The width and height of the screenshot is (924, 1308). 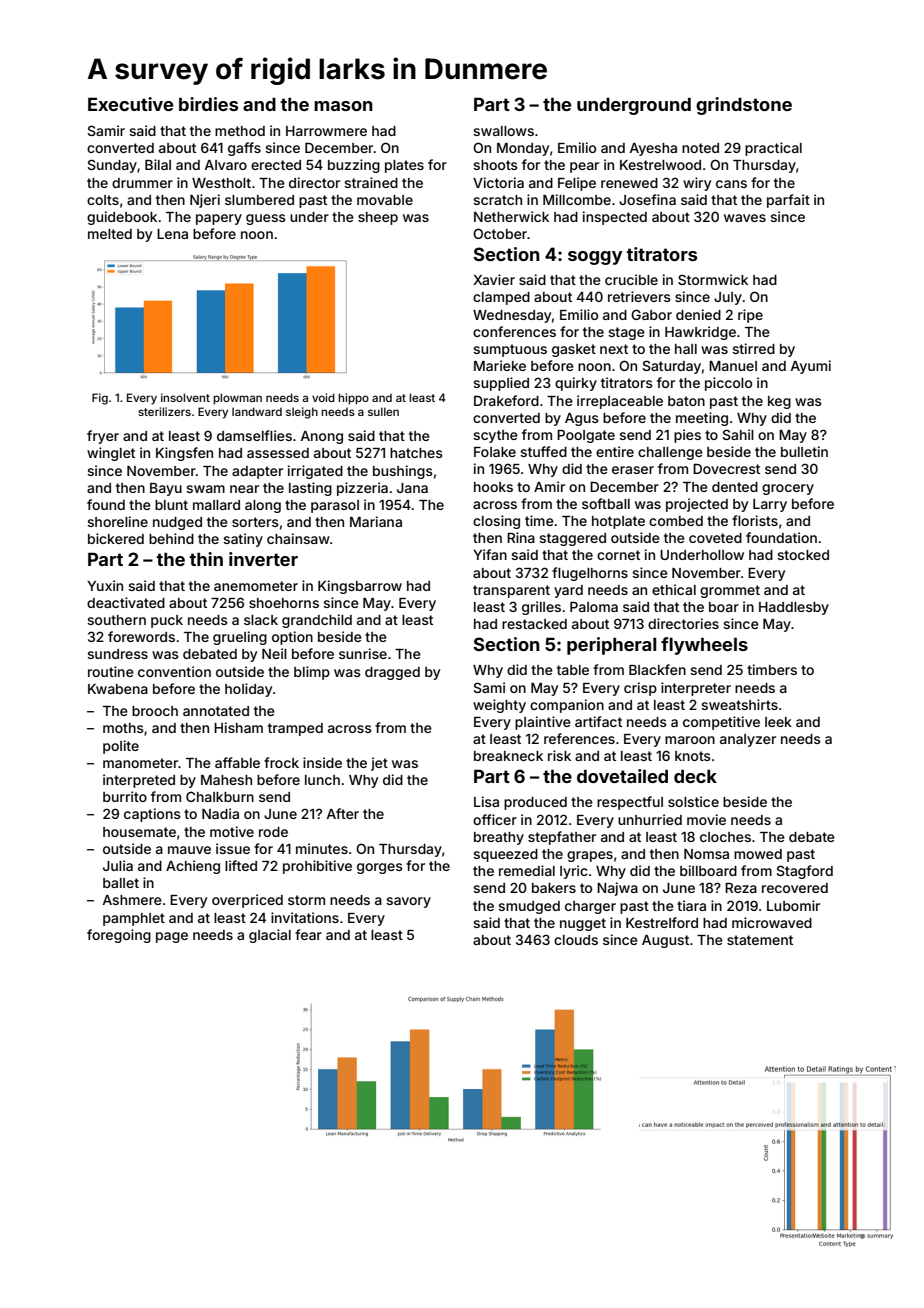 What do you see at coordinates (208, 104) in the screenshot?
I see `birdies` at bounding box center [208, 104].
